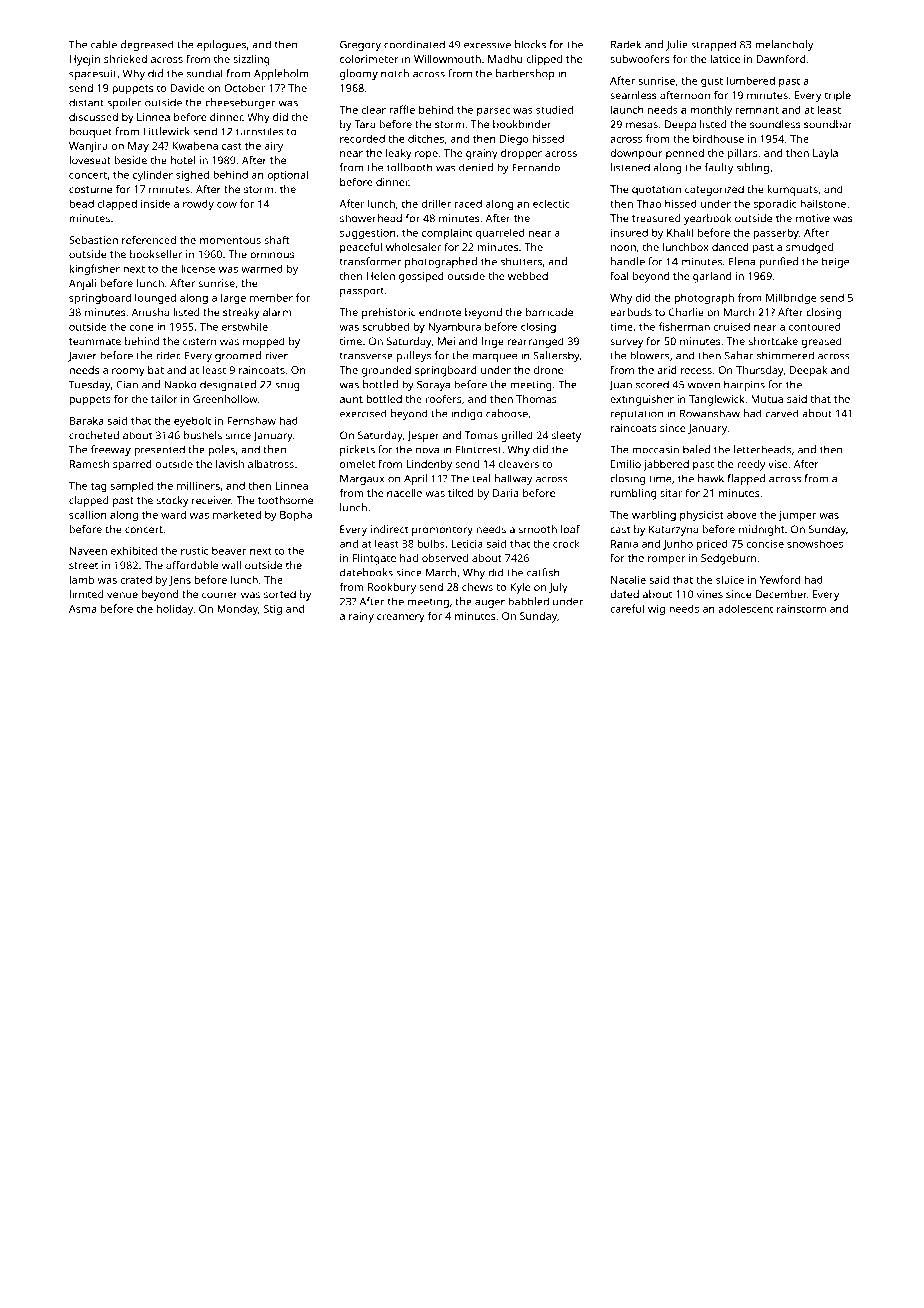  I want to click on beige, so click(835, 262).
